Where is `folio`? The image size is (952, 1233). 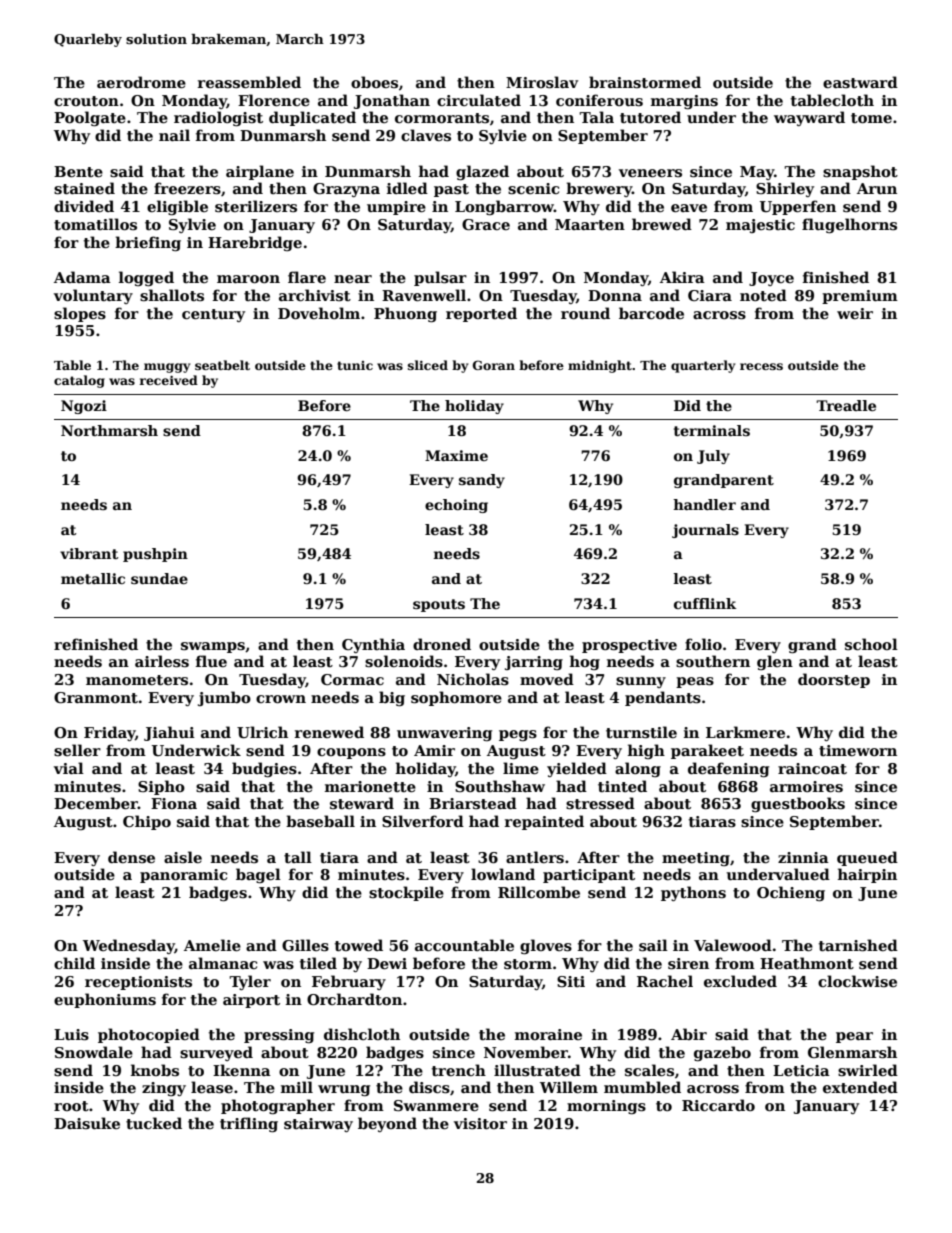 folio is located at coordinates (703, 644).
